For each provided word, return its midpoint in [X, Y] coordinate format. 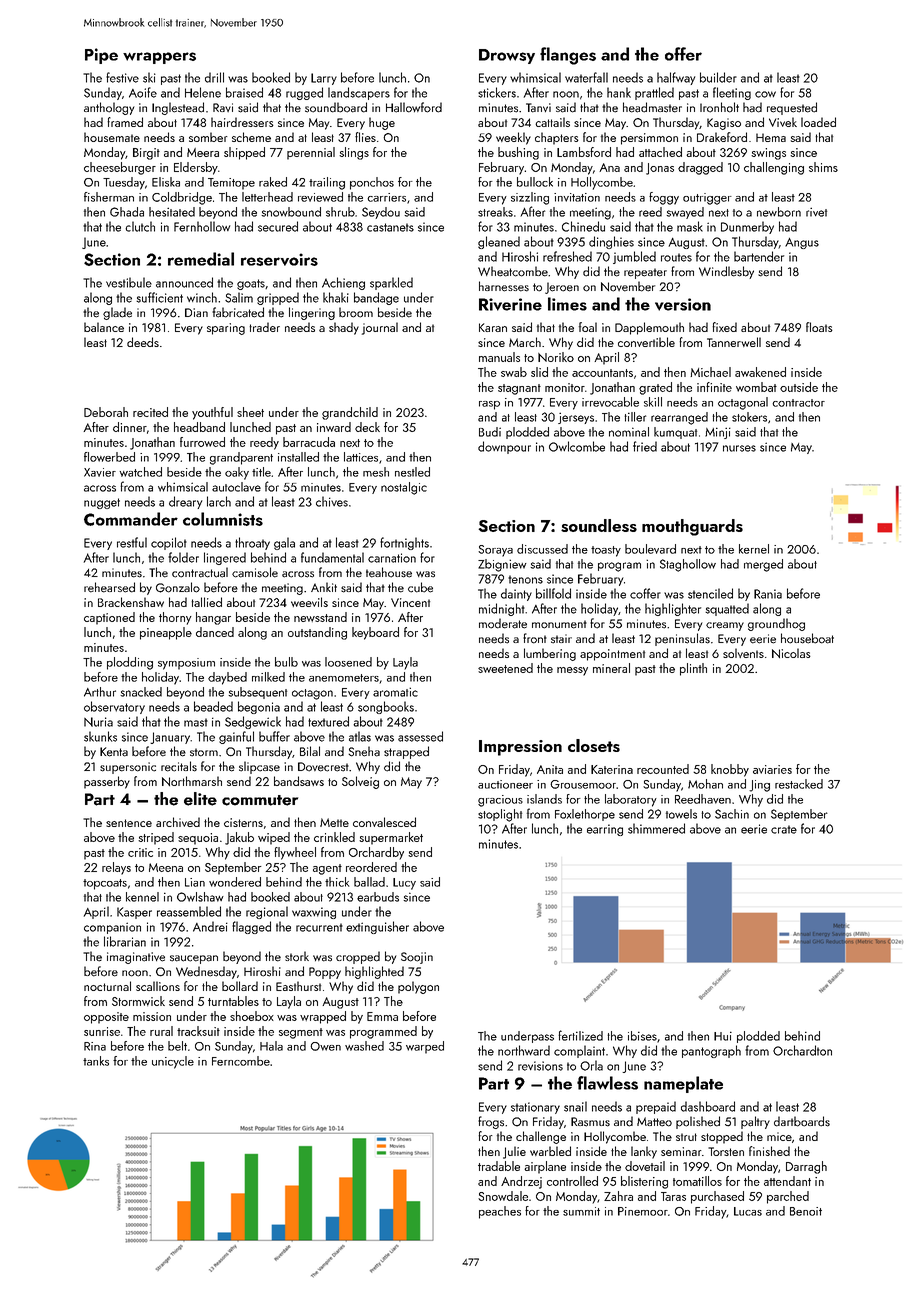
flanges [568, 56]
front [535, 638]
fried [645, 446]
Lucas [748, 1211]
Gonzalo [178, 587]
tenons [525, 579]
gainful [236, 737]
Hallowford [414, 107]
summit [581, 1211]
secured [278, 226]
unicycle [173, 1062]
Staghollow [688, 565]
